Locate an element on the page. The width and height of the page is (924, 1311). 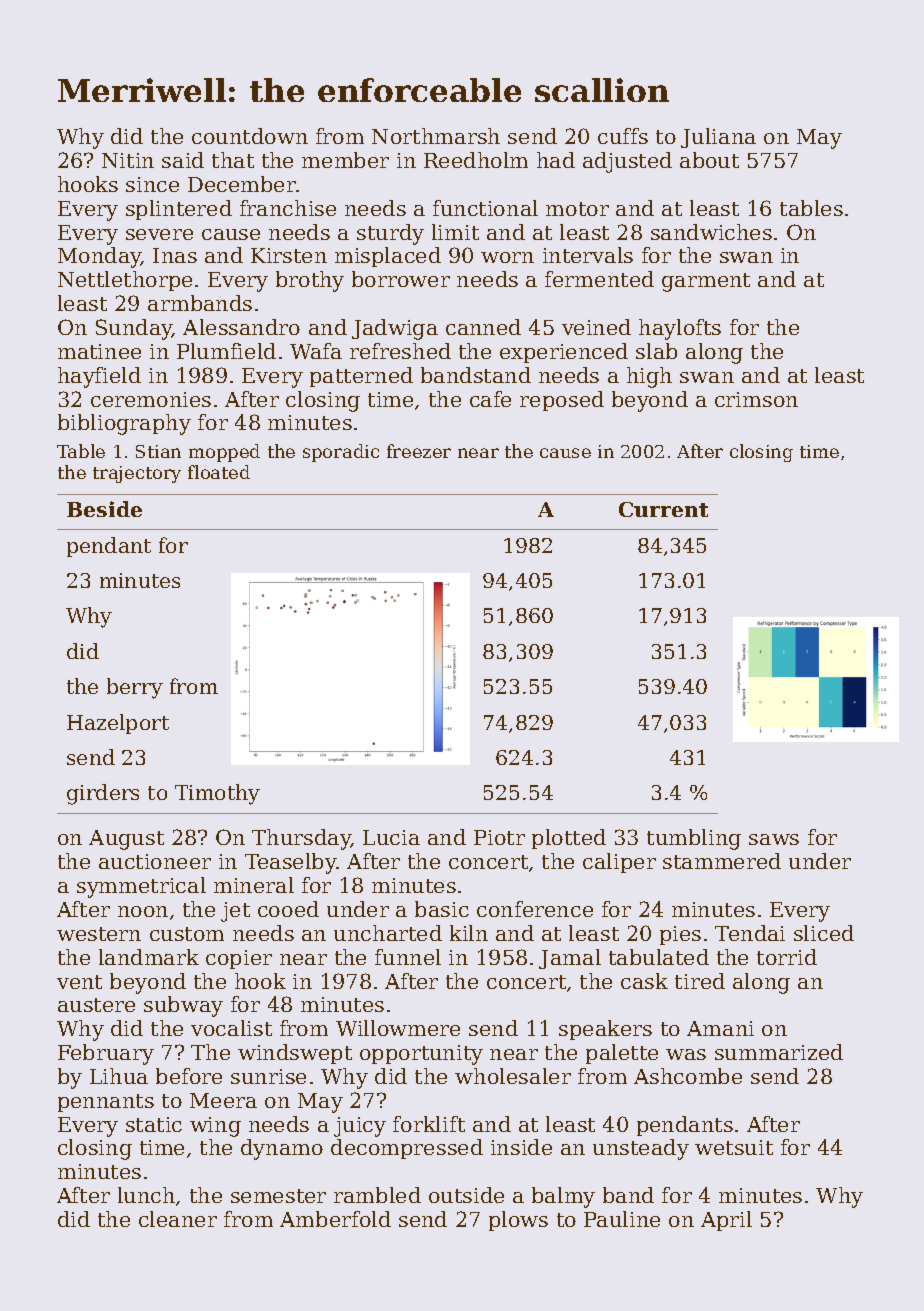
matinee is located at coordinates (99, 351).
